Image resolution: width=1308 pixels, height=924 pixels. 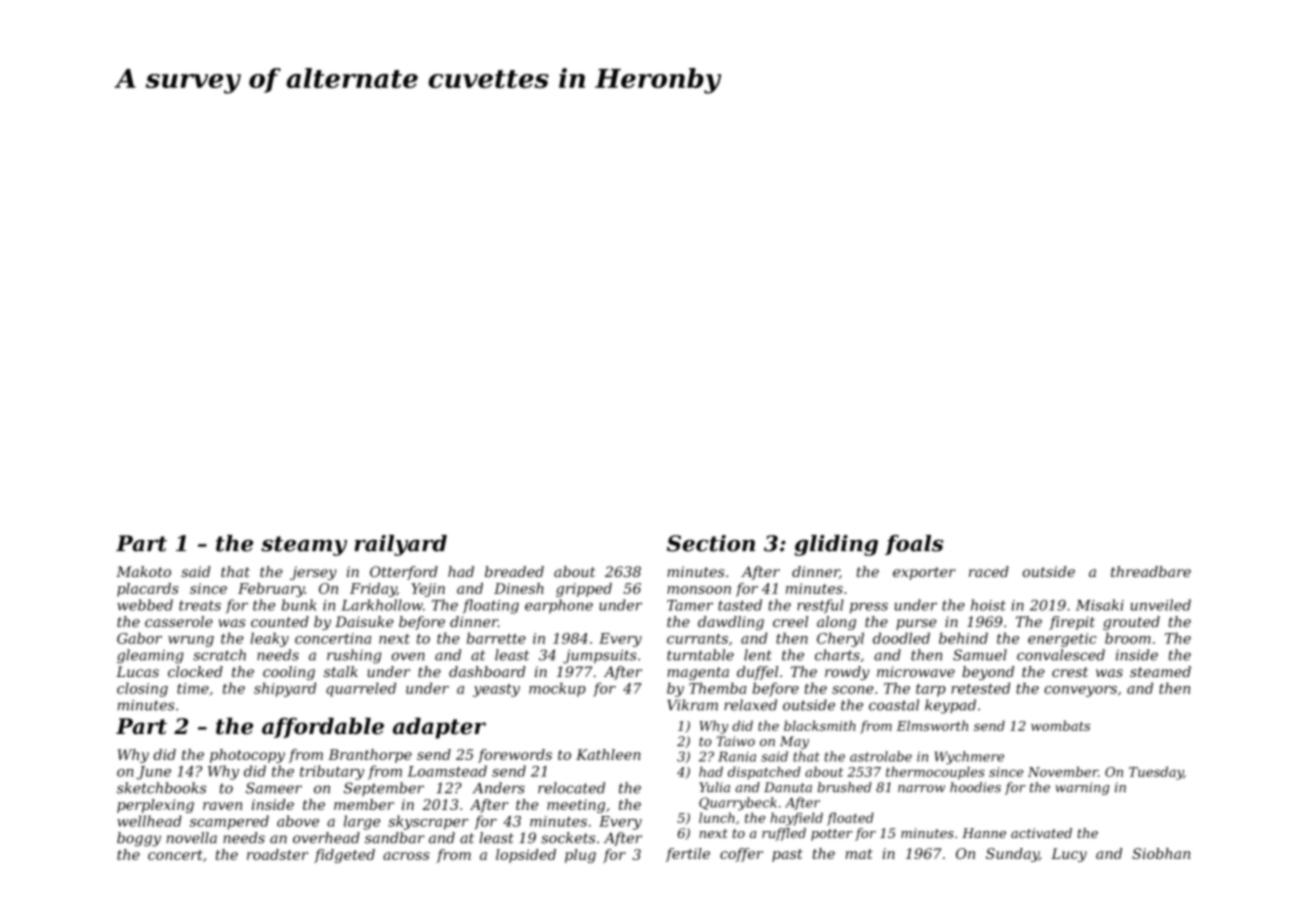 What do you see at coordinates (580, 856) in the page?
I see `plug` at bounding box center [580, 856].
